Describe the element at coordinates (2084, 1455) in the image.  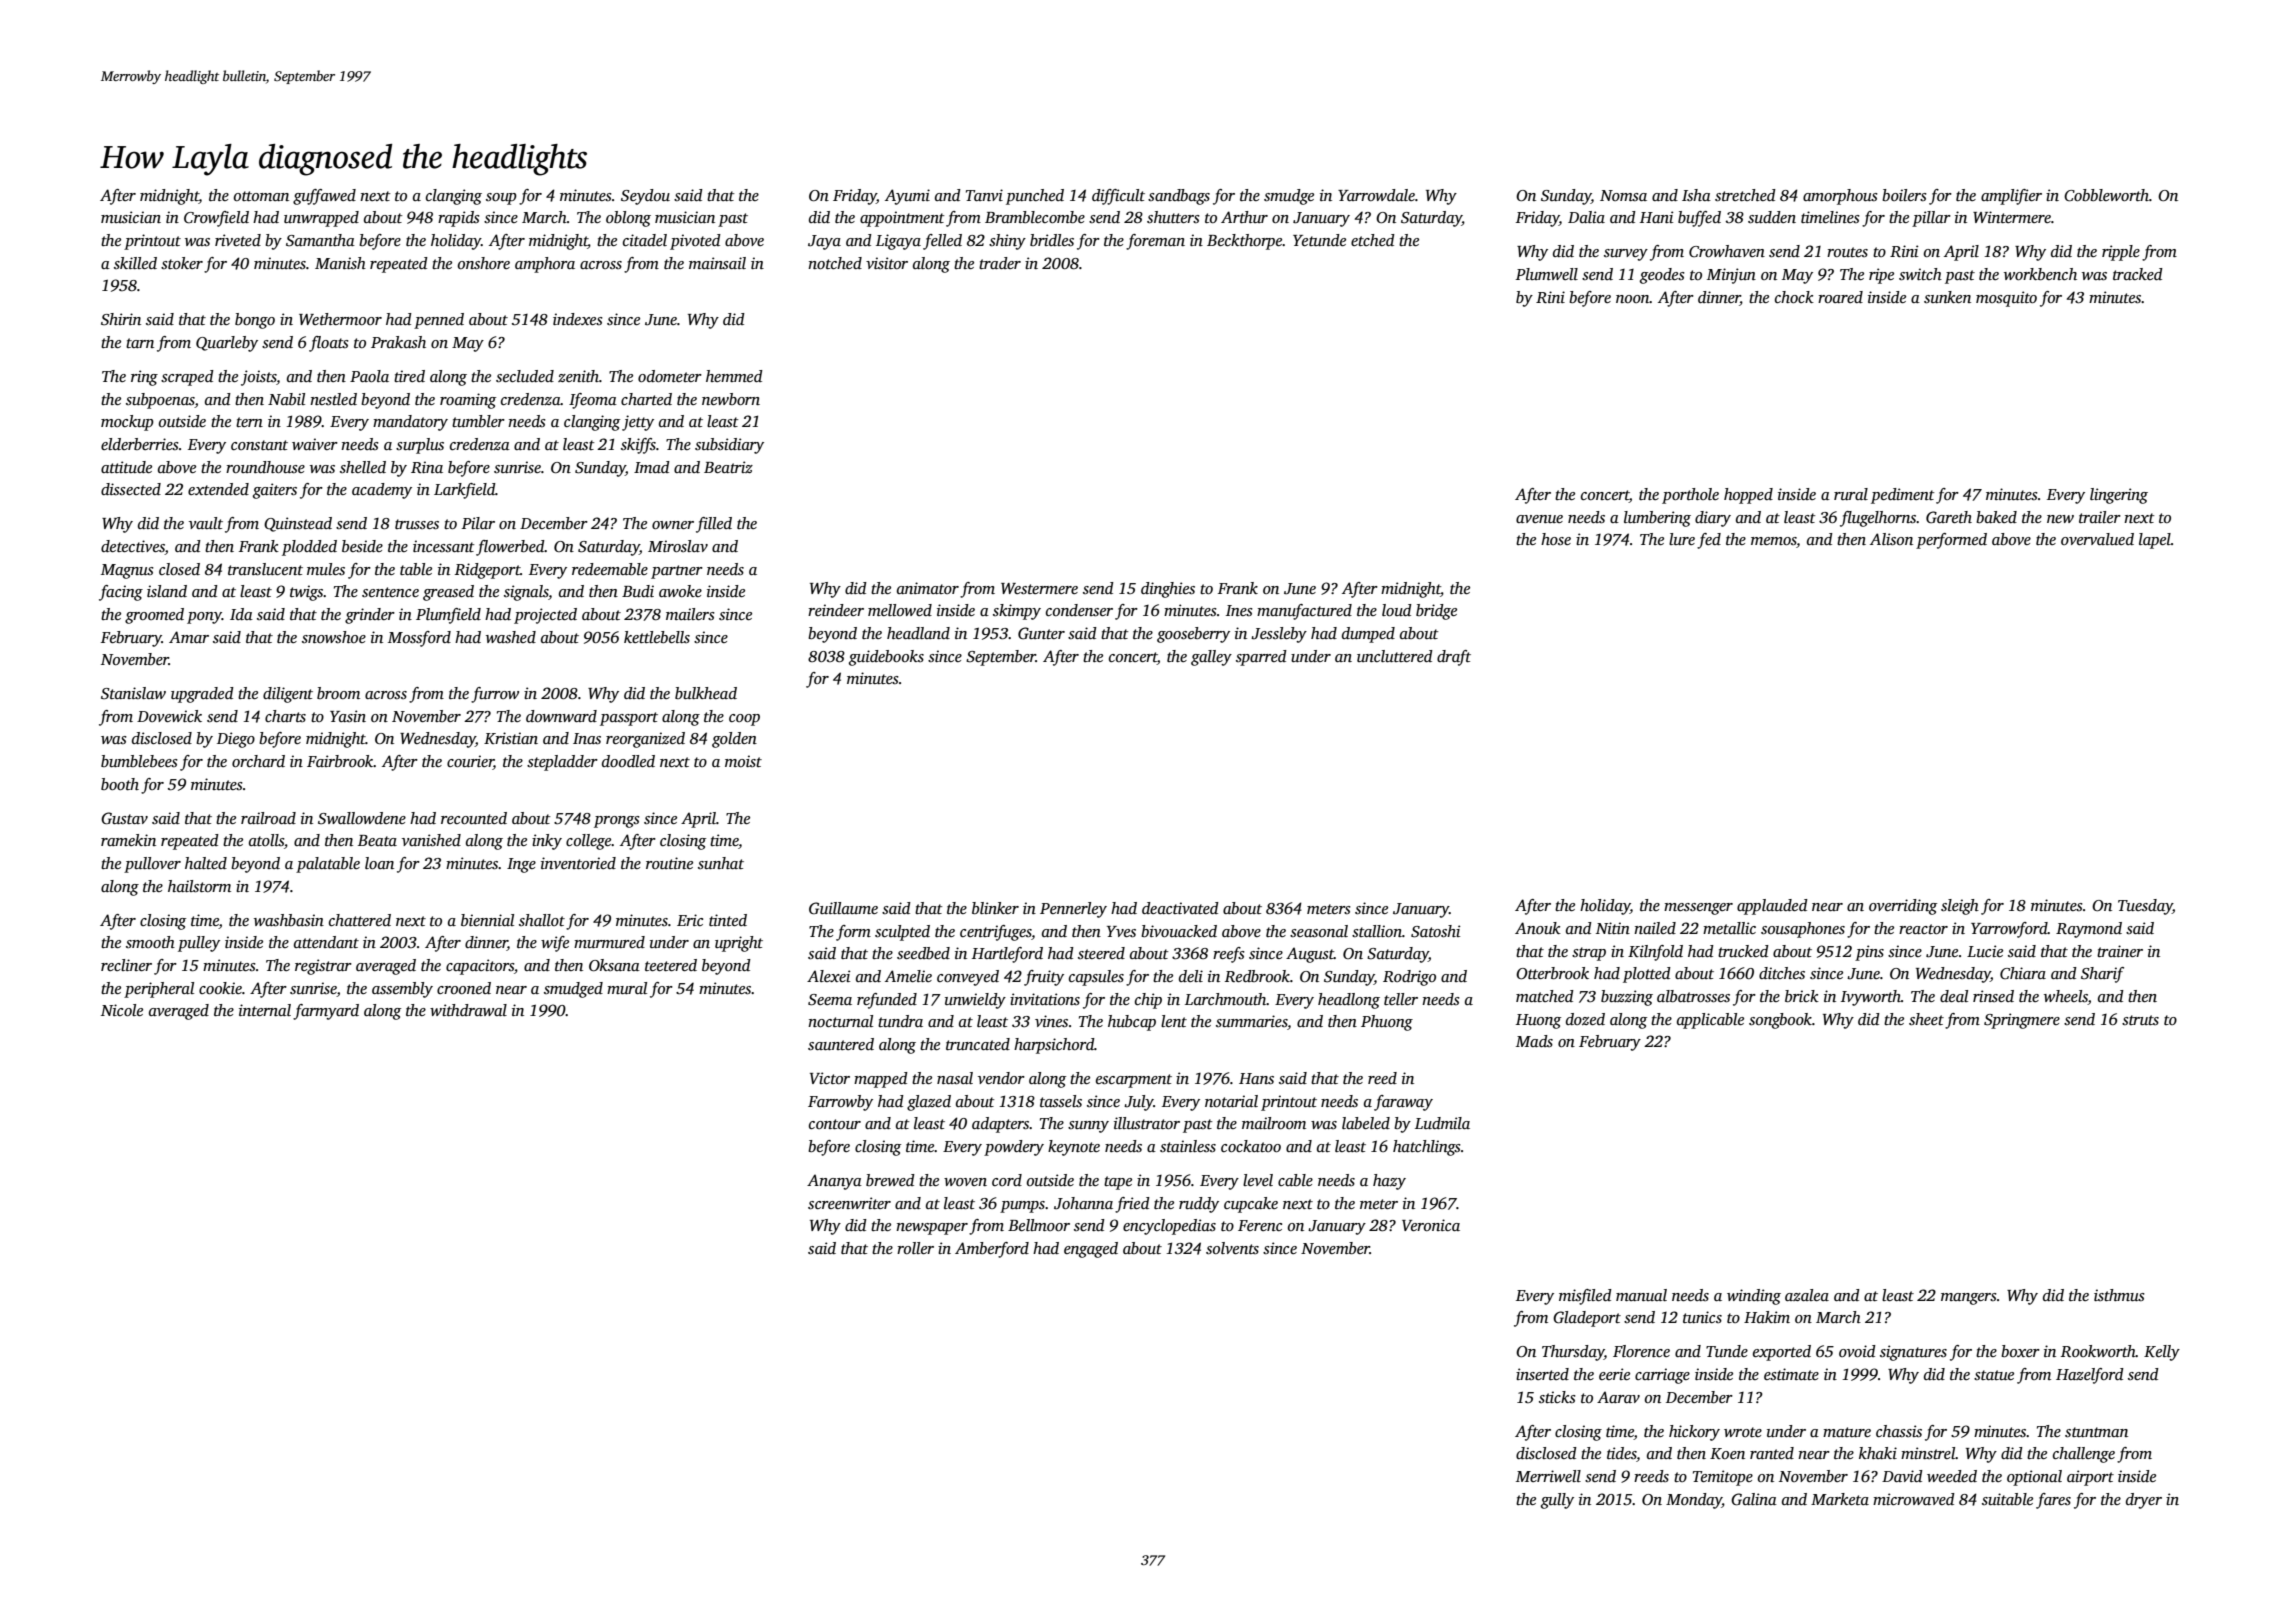
I see `challenge` at that location.
